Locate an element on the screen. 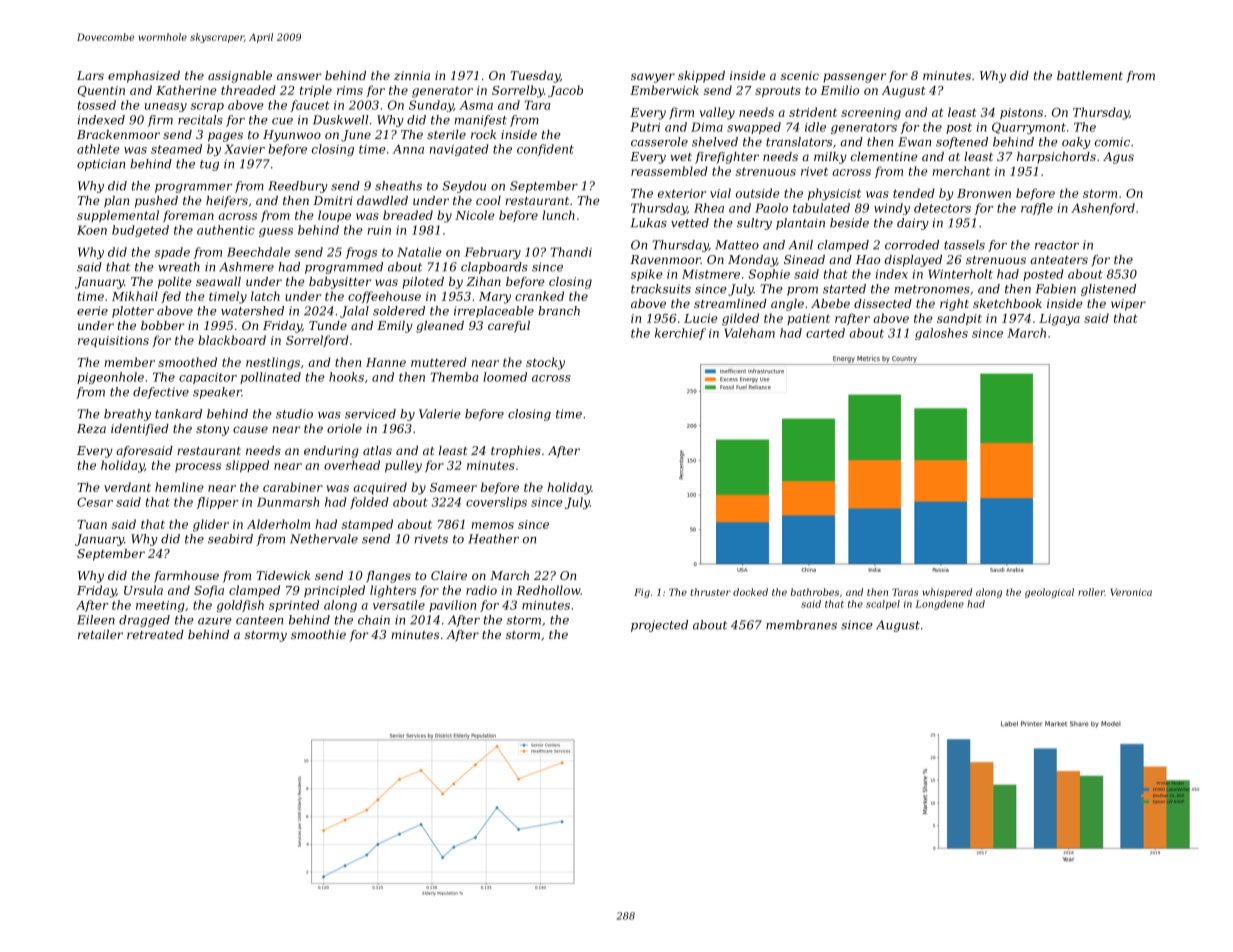 Image resolution: width=1233 pixels, height=952 pixels. azure is located at coordinates (215, 621).
